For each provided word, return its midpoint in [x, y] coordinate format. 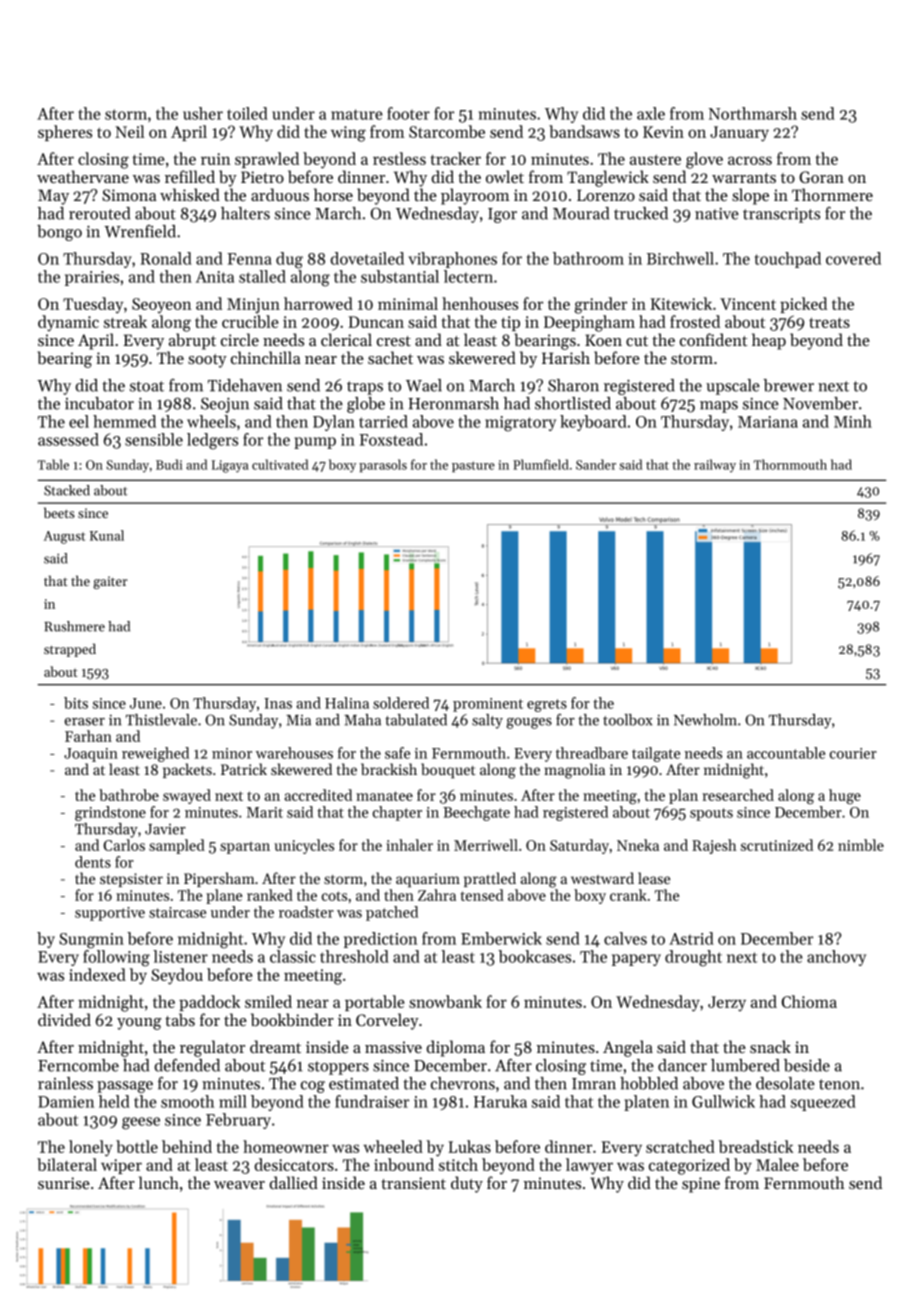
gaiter [110, 582]
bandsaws [584, 131]
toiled [247, 113]
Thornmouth [790, 464]
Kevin [663, 132]
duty [467, 1184]
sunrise [64, 1183]
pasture [473, 466]
